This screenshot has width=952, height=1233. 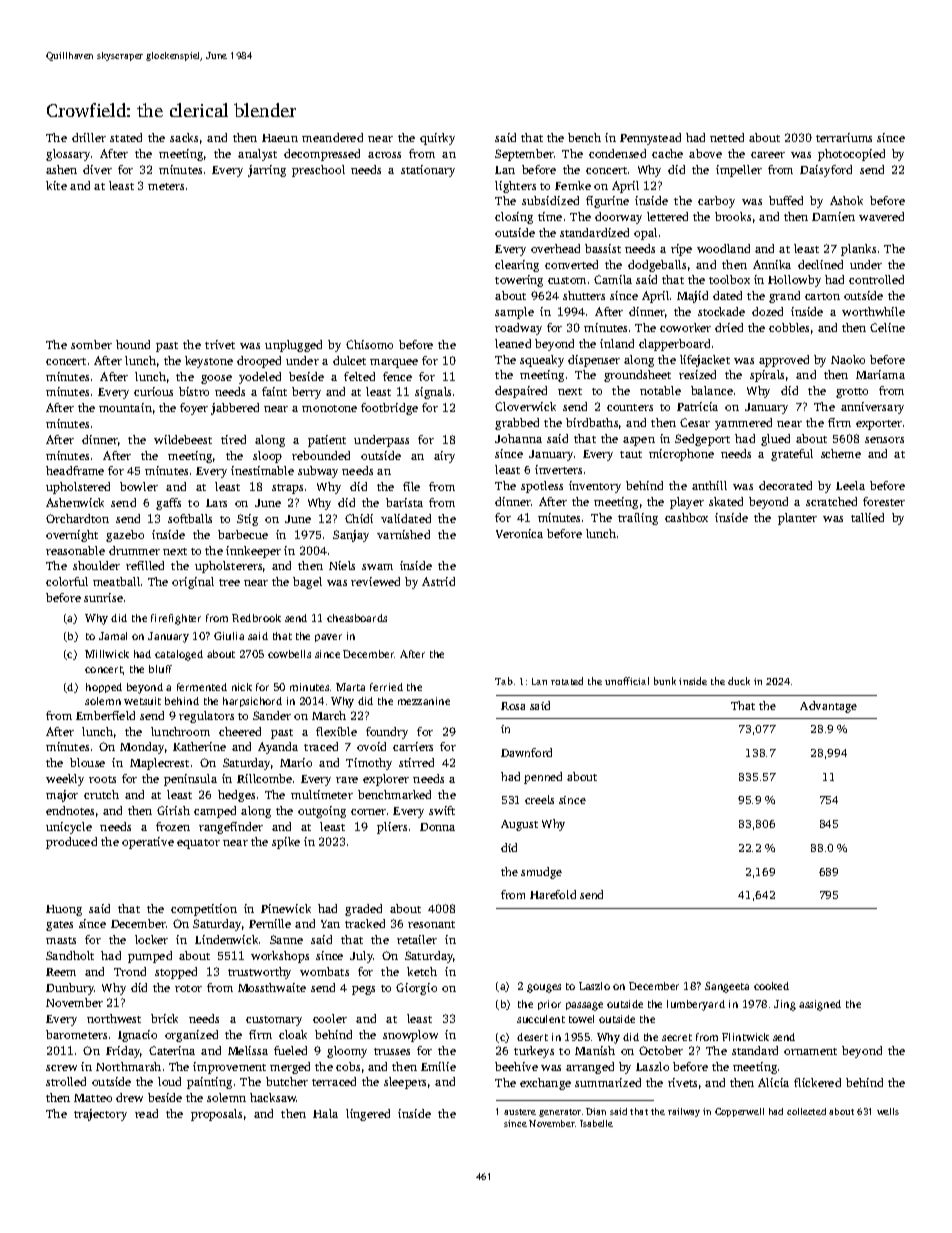 I want to click on driller, so click(x=89, y=137).
